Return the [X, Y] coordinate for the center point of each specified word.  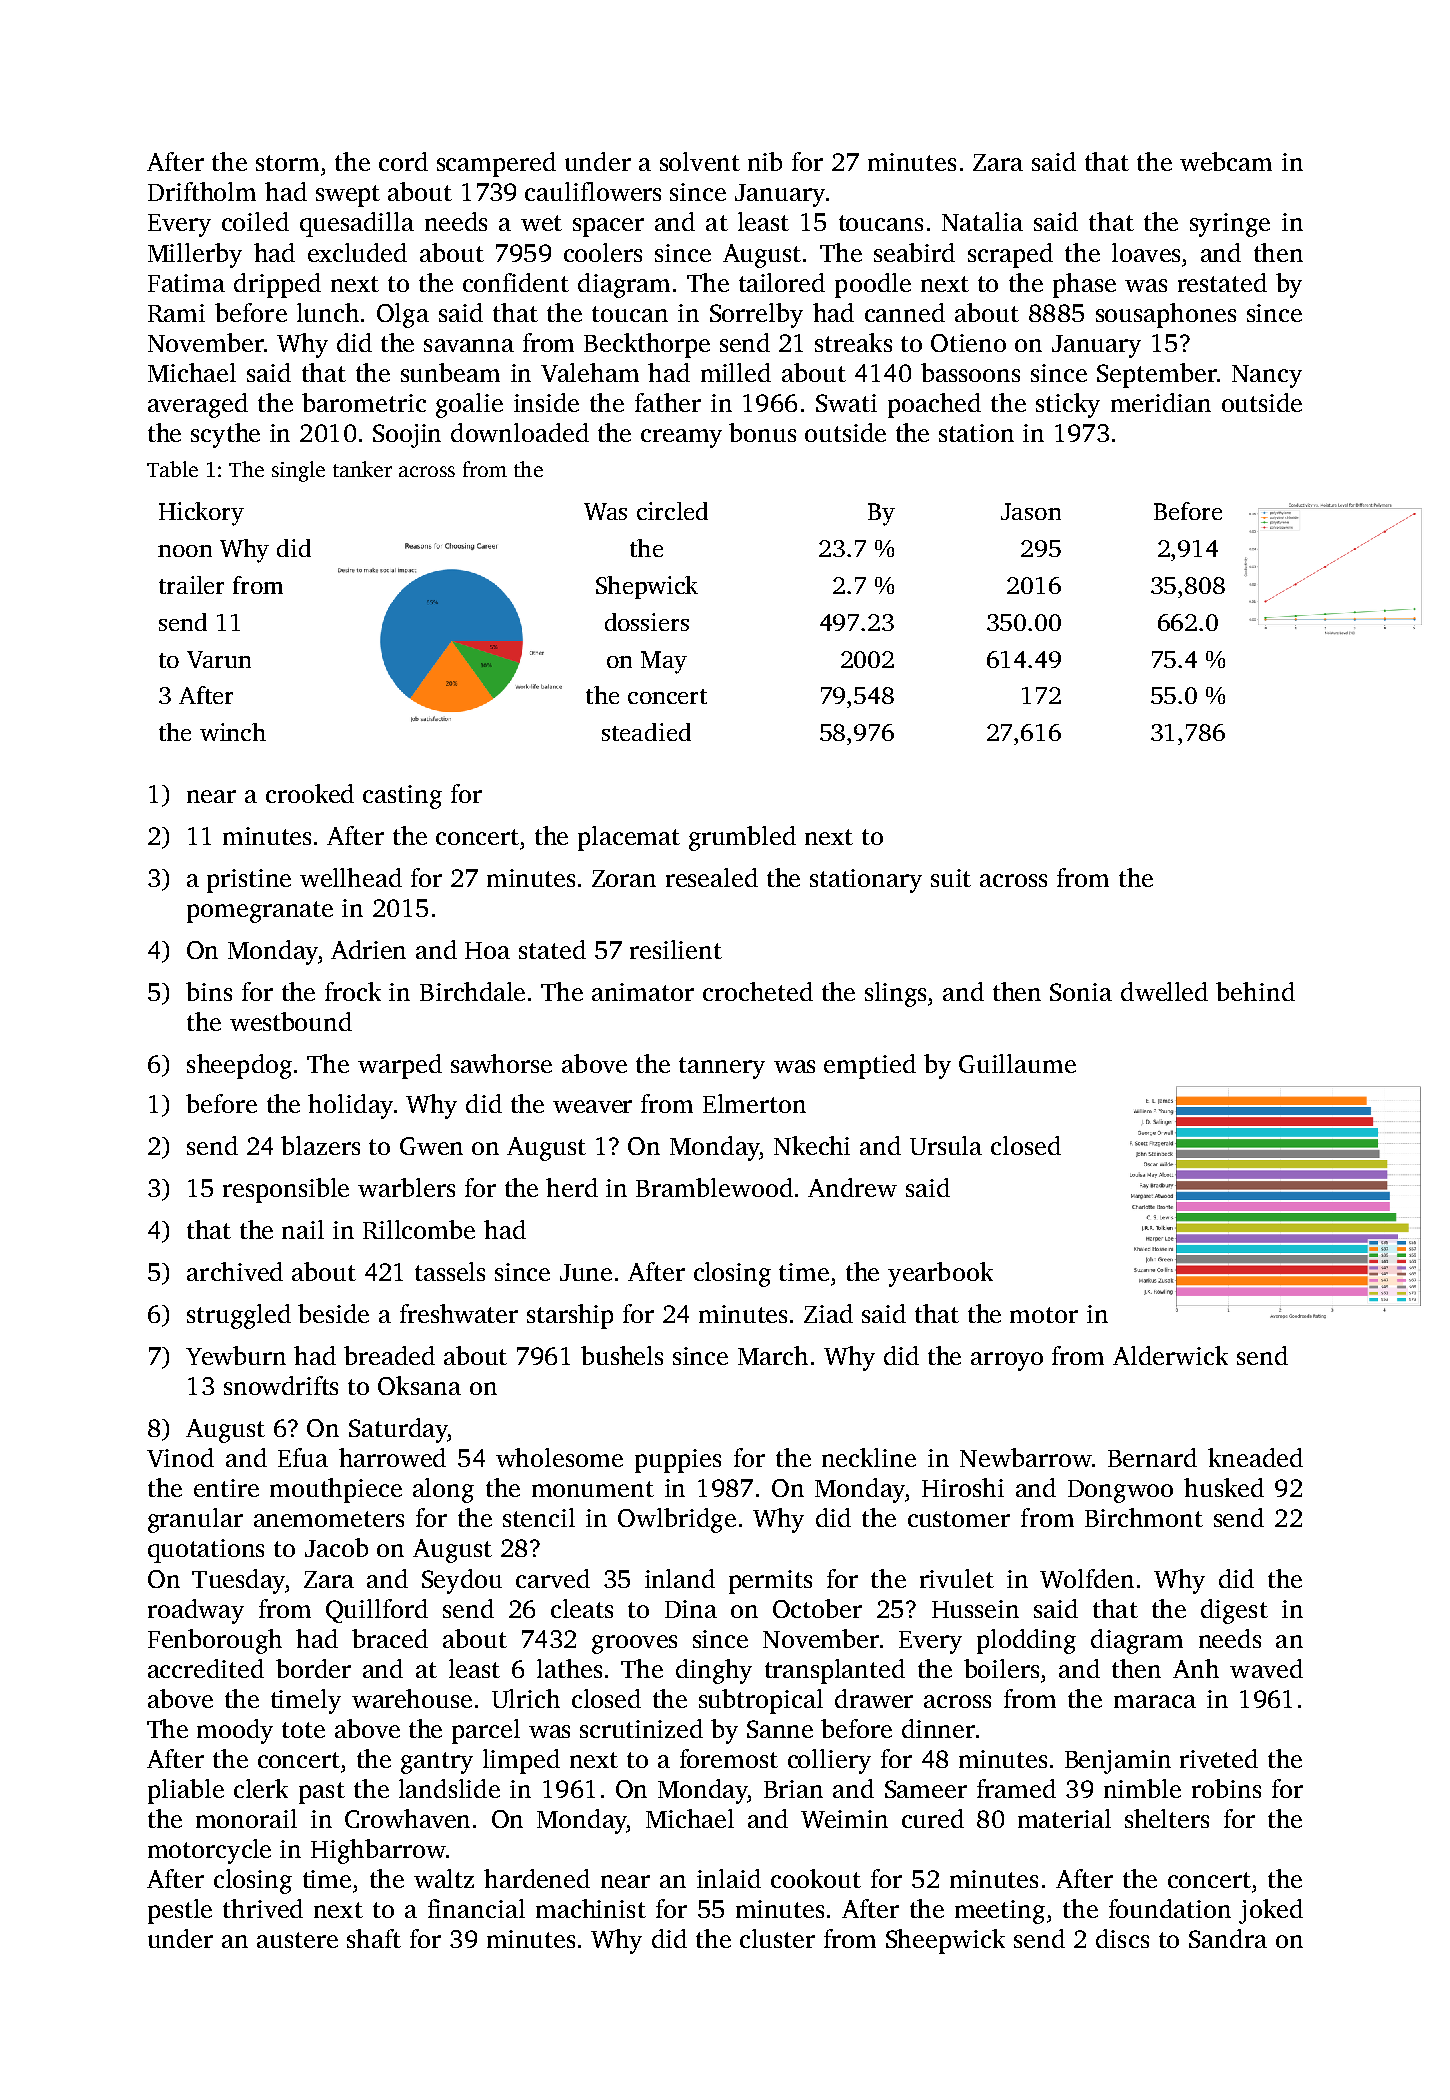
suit [951, 878]
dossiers [647, 622]
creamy [681, 438]
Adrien [368, 949]
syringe [1230, 225]
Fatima [186, 283]
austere [297, 1940]
